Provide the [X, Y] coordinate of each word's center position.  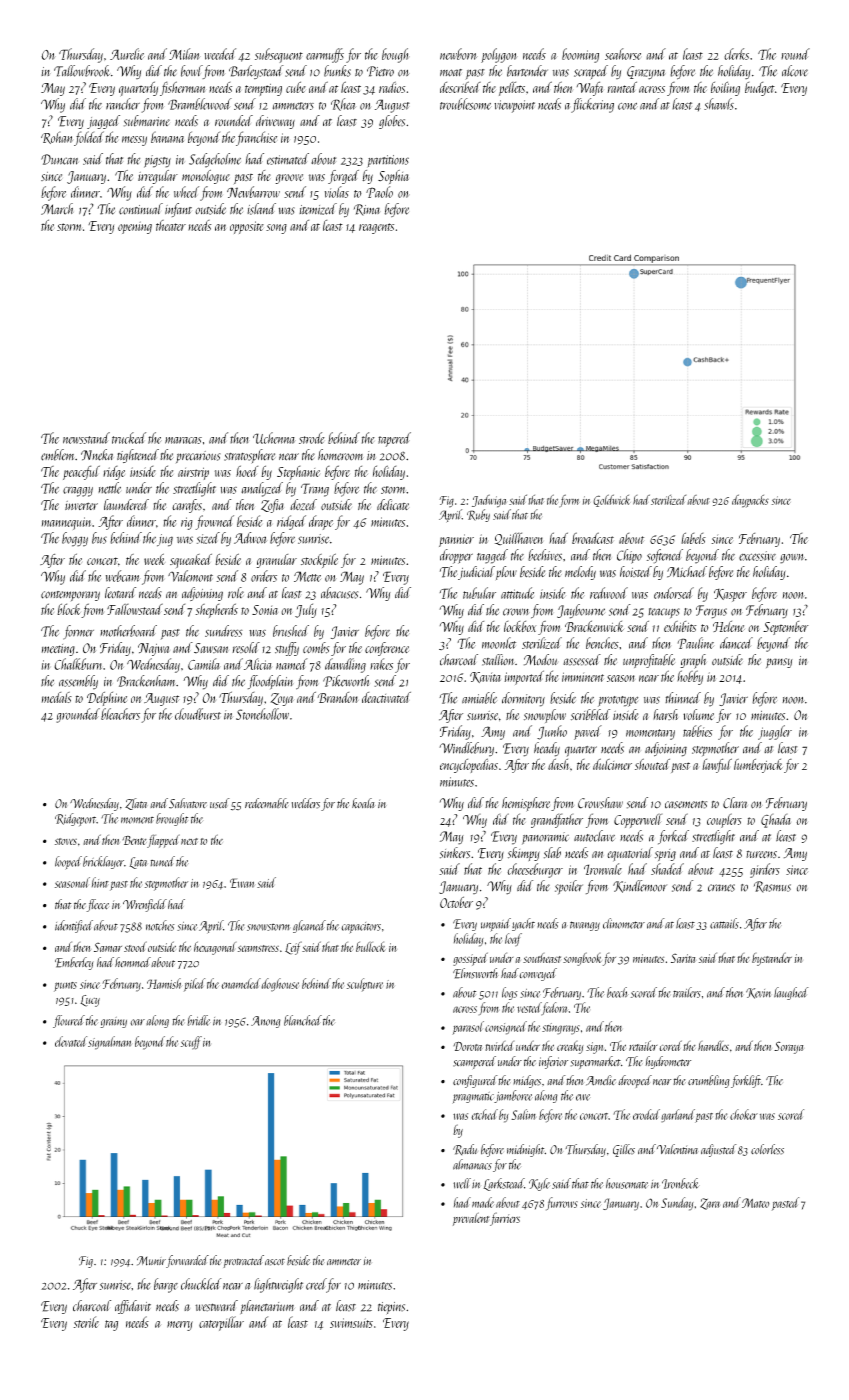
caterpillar [221, 1323]
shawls [719, 104]
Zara [710, 1204]
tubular [479, 593]
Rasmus [772, 887]
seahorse [623, 54]
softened [665, 556]
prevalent [471, 1219]
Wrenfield [145, 905]
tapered [394, 439]
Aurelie [127, 54]
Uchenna [274, 438]
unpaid [496, 925]
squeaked [191, 561]
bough [396, 55]
